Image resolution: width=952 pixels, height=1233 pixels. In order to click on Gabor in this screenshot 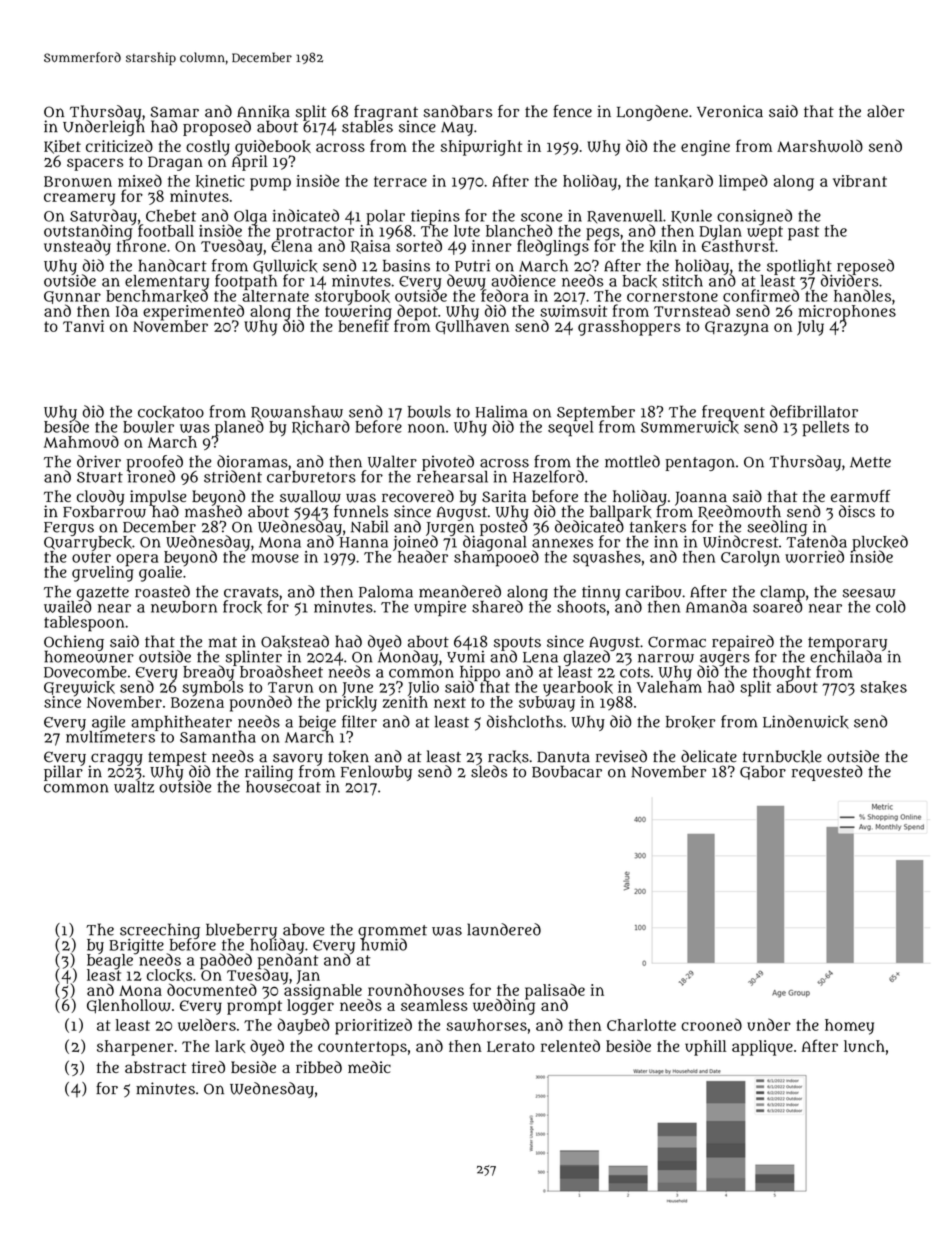, I will do `click(763, 772)`.
